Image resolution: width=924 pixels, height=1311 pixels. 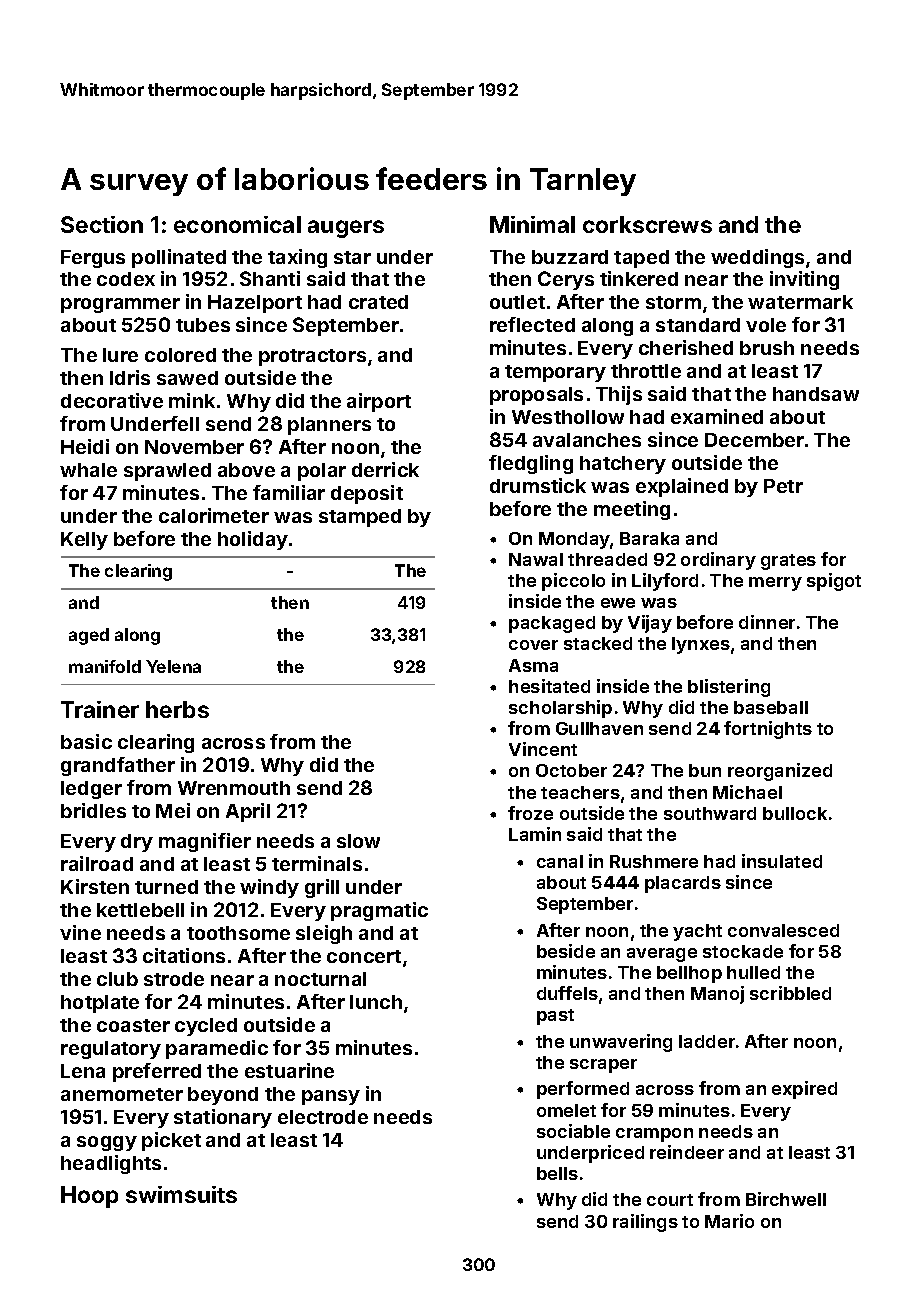 I want to click on Lilyford, so click(x=665, y=582).
